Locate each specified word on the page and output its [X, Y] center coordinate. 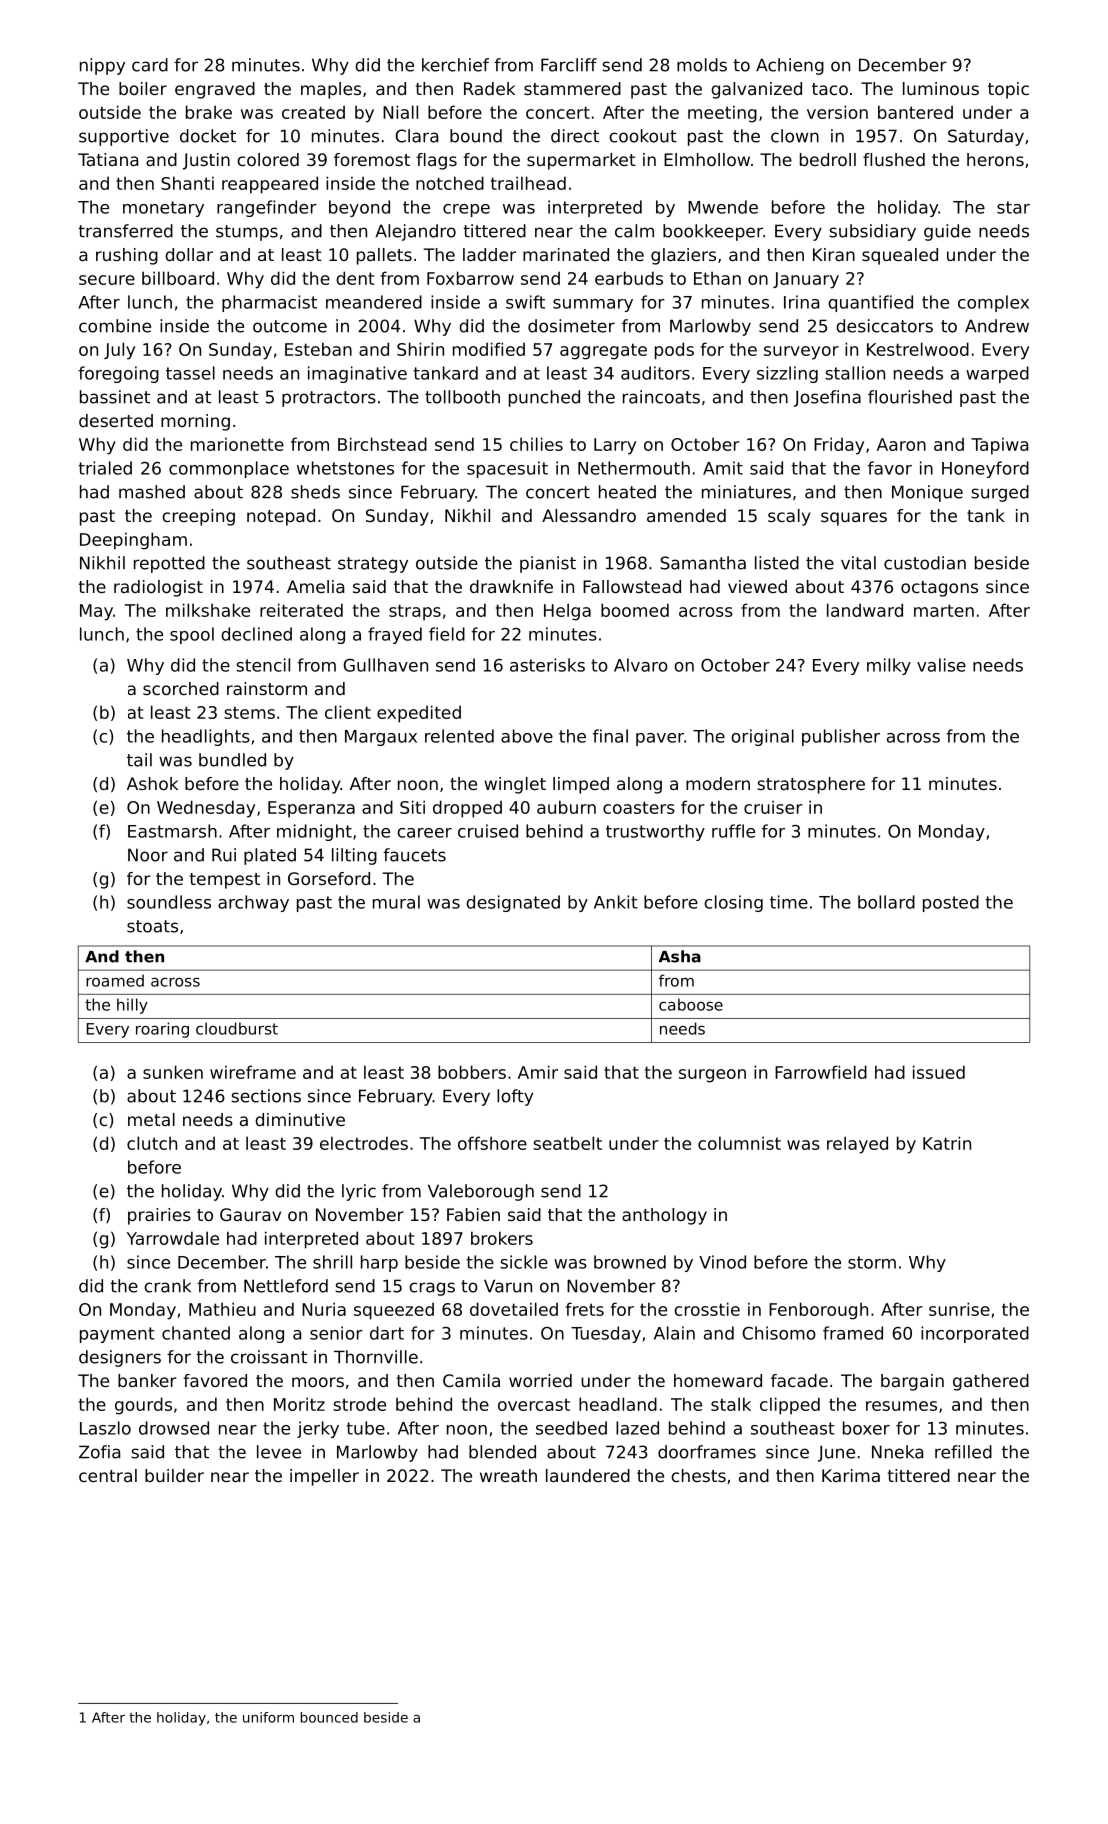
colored [268, 159]
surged [1000, 493]
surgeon [712, 1076]
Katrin [947, 1143]
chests [698, 1475]
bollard [886, 902]
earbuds [629, 278]
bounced [329, 1717]
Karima [851, 1475]
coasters [639, 807]
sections [266, 1096]
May [96, 612]
